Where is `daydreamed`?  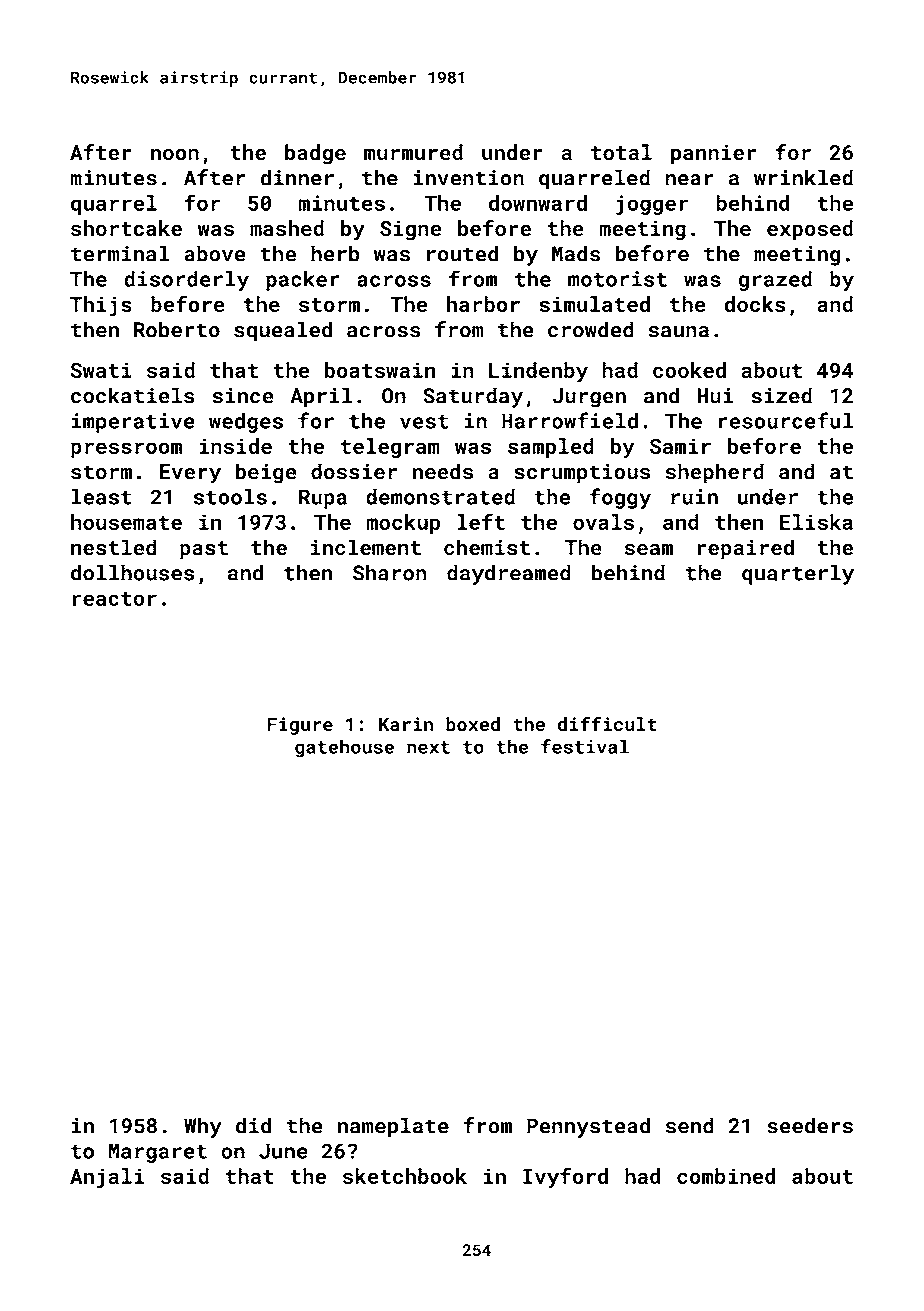
daydreamed is located at coordinates (509, 574).
